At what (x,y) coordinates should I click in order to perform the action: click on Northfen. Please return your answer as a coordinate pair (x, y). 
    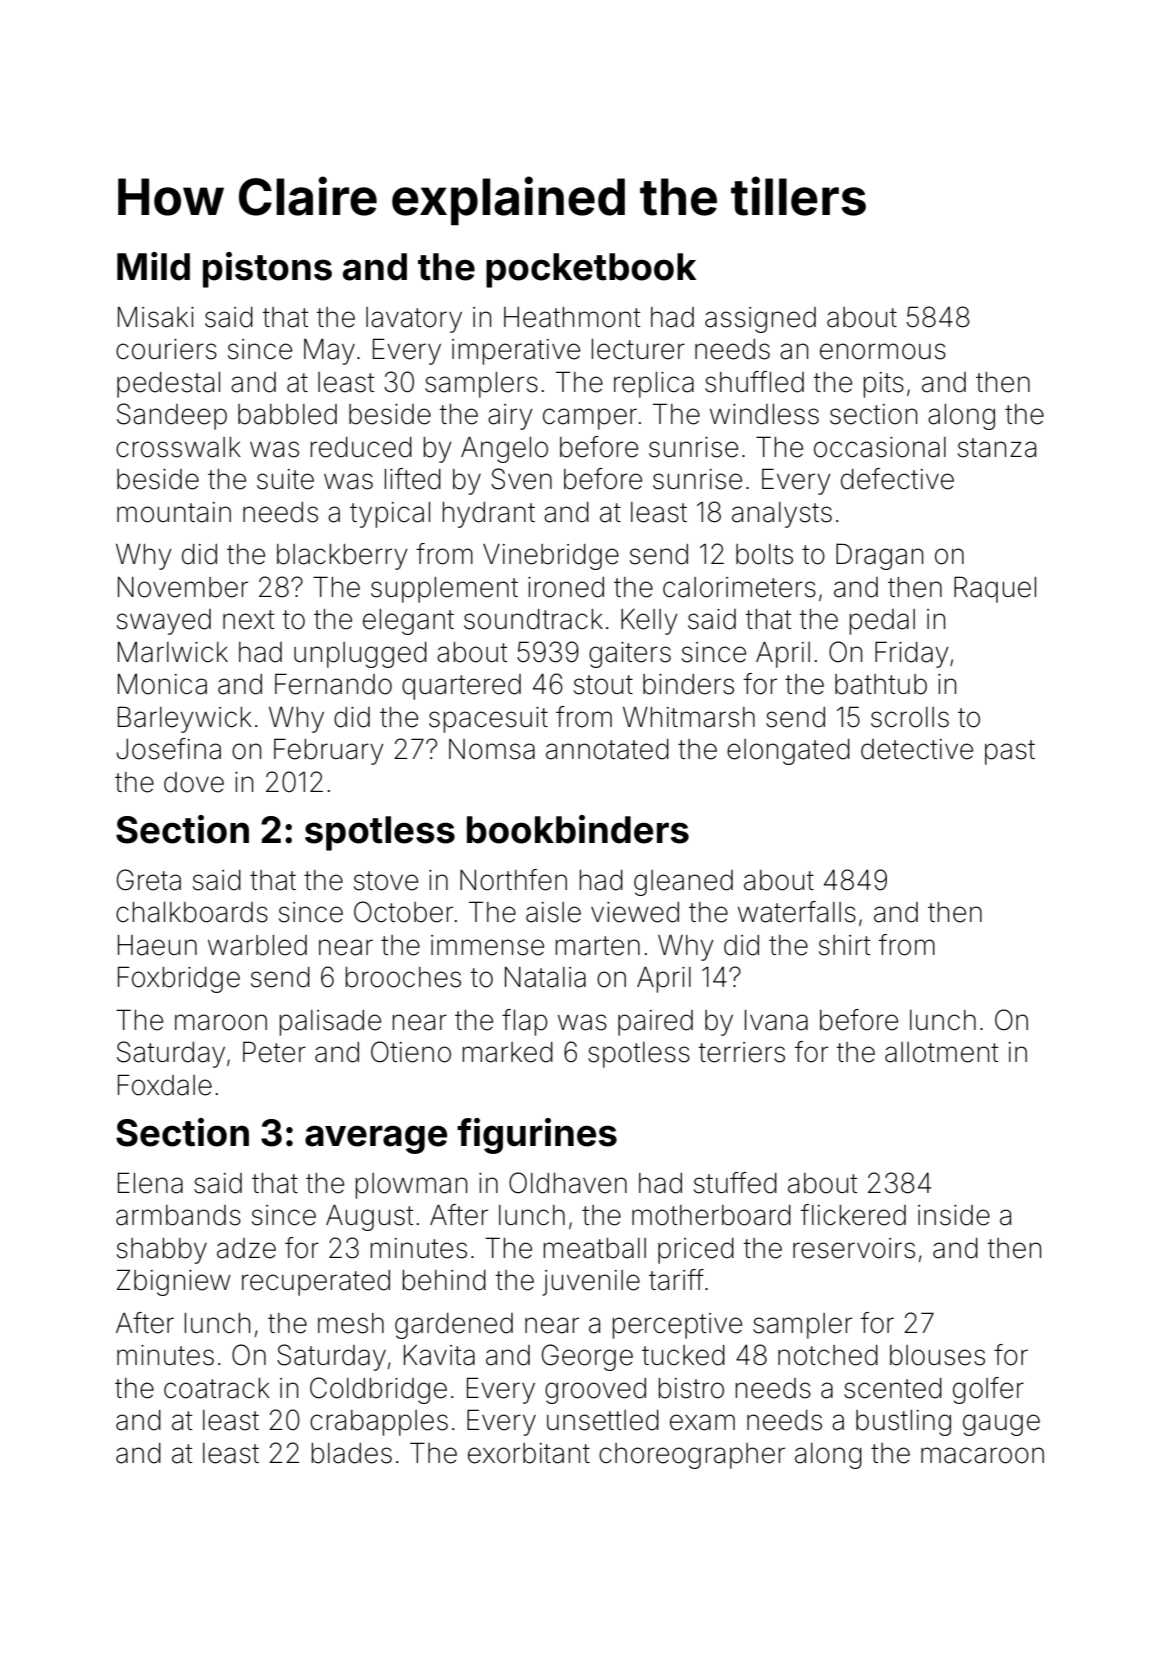
    Looking at the image, I should click on (513, 880).
